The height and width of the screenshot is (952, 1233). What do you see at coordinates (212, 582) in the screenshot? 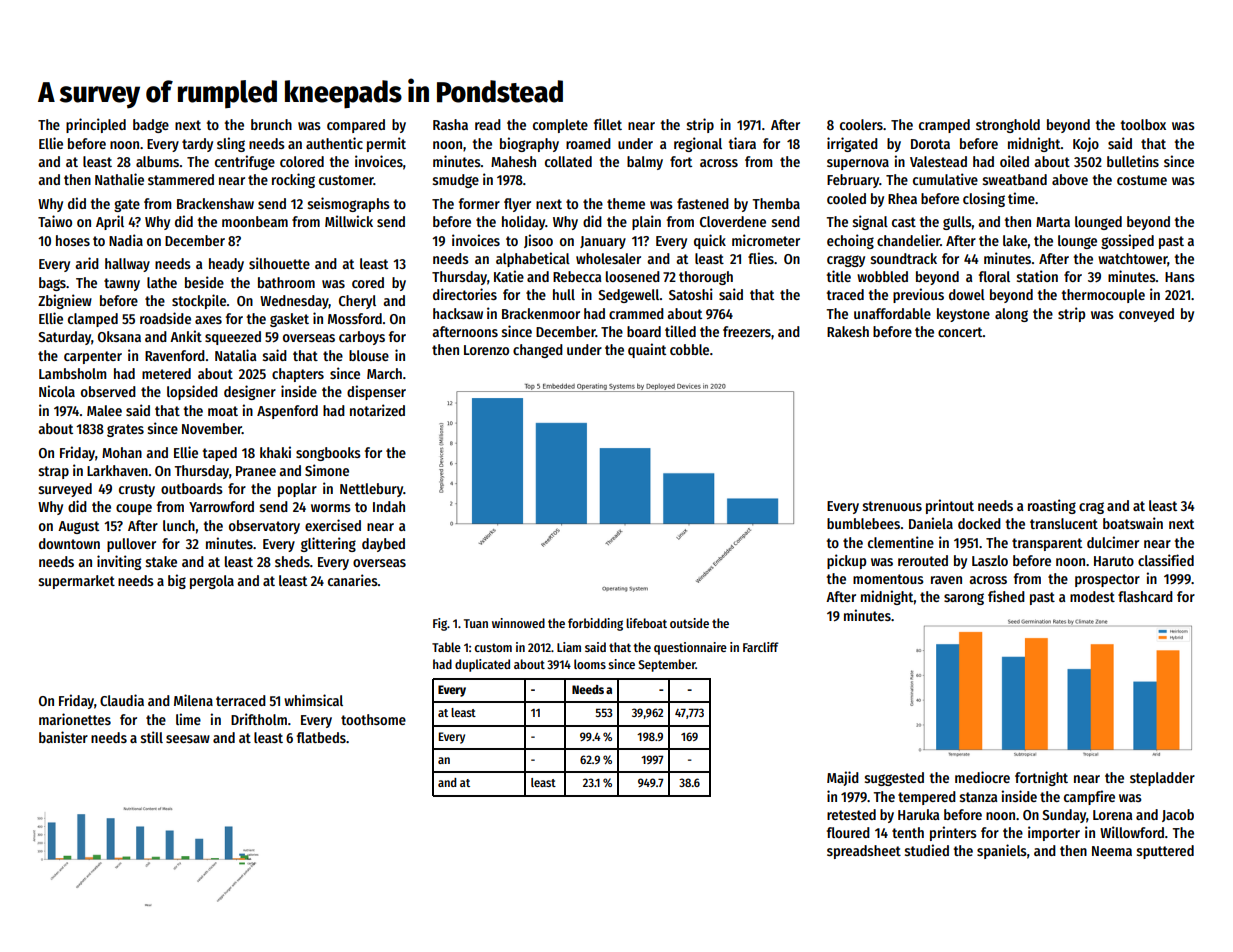
I see `pergola` at bounding box center [212, 582].
